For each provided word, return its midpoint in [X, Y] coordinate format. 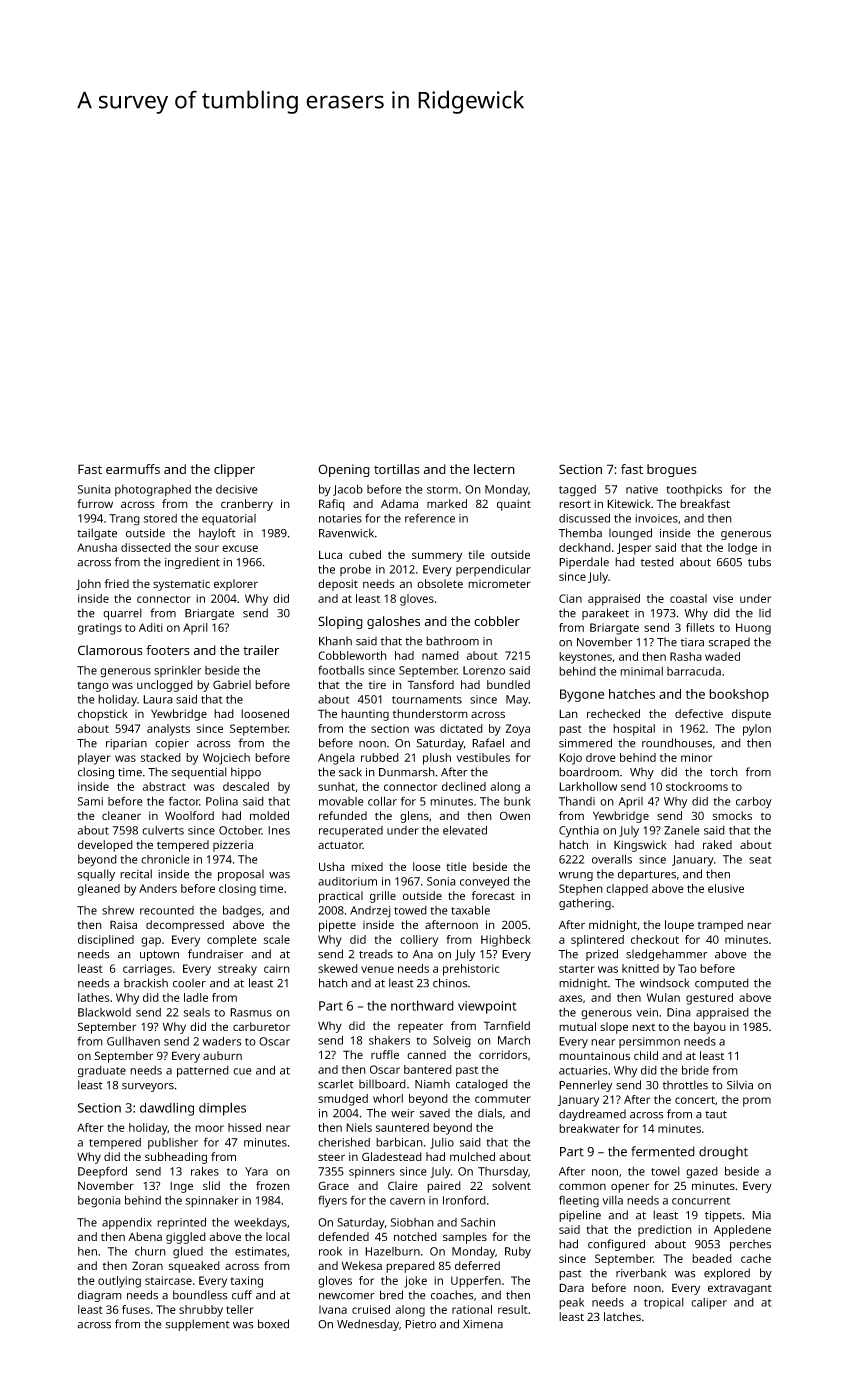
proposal [241, 875]
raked [717, 844]
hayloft [217, 534]
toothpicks [694, 490]
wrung [576, 876]
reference [430, 518]
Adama [399, 503]
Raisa [123, 924]
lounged [630, 534]
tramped [720, 926]
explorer [236, 585]
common [582, 1186]
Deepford [102, 1172]
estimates [261, 1251]
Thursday [503, 1172]
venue [377, 969]
